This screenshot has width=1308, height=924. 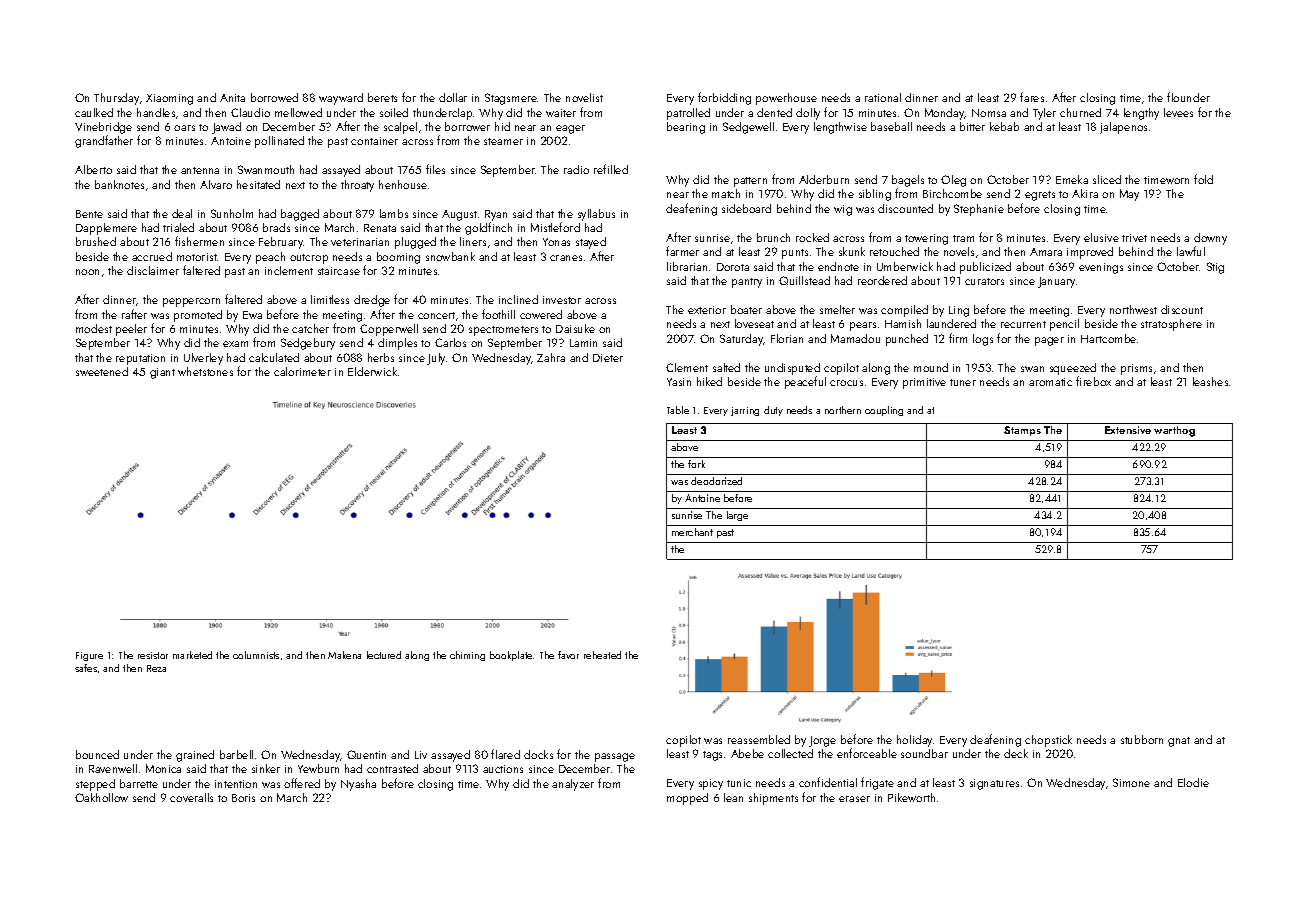 What do you see at coordinates (891, 126) in the screenshot?
I see `baseball` at bounding box center [891, 126].
